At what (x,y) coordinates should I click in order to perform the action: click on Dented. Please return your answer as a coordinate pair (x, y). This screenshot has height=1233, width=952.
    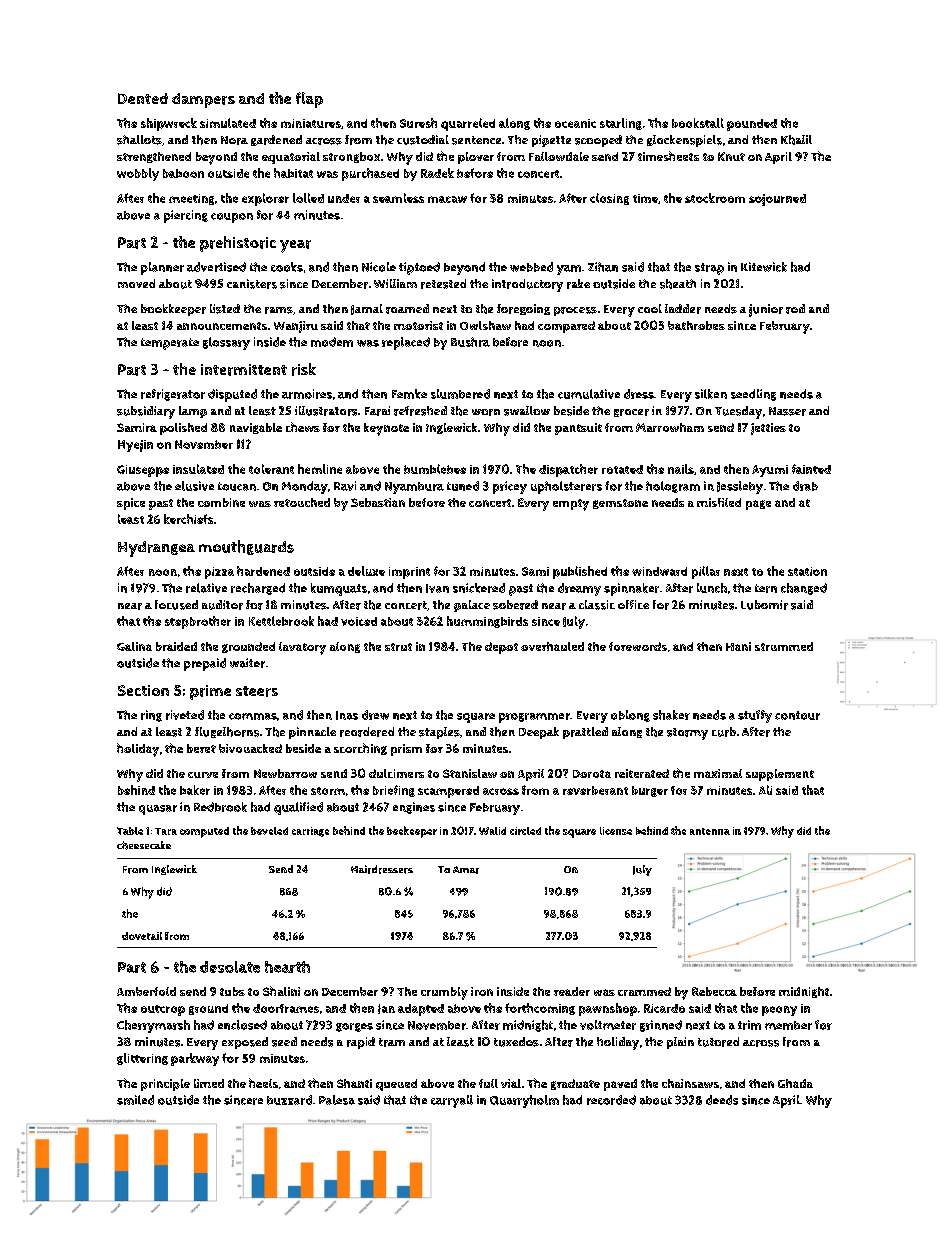
    Looking at the image, I should click on (143, 98).
